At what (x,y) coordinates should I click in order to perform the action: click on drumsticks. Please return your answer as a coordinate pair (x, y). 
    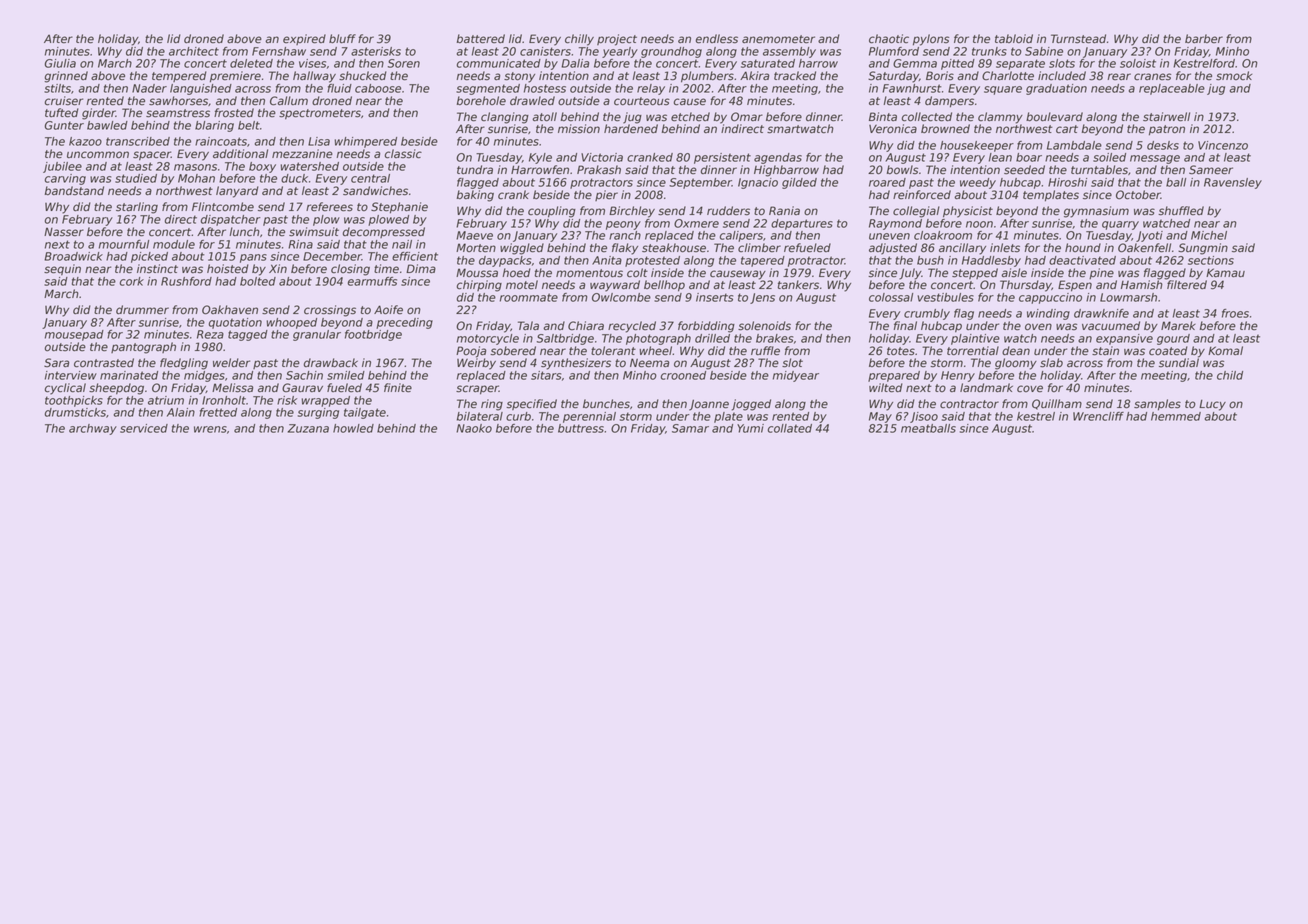
    Looking at the image, I should click on (75, 412).
